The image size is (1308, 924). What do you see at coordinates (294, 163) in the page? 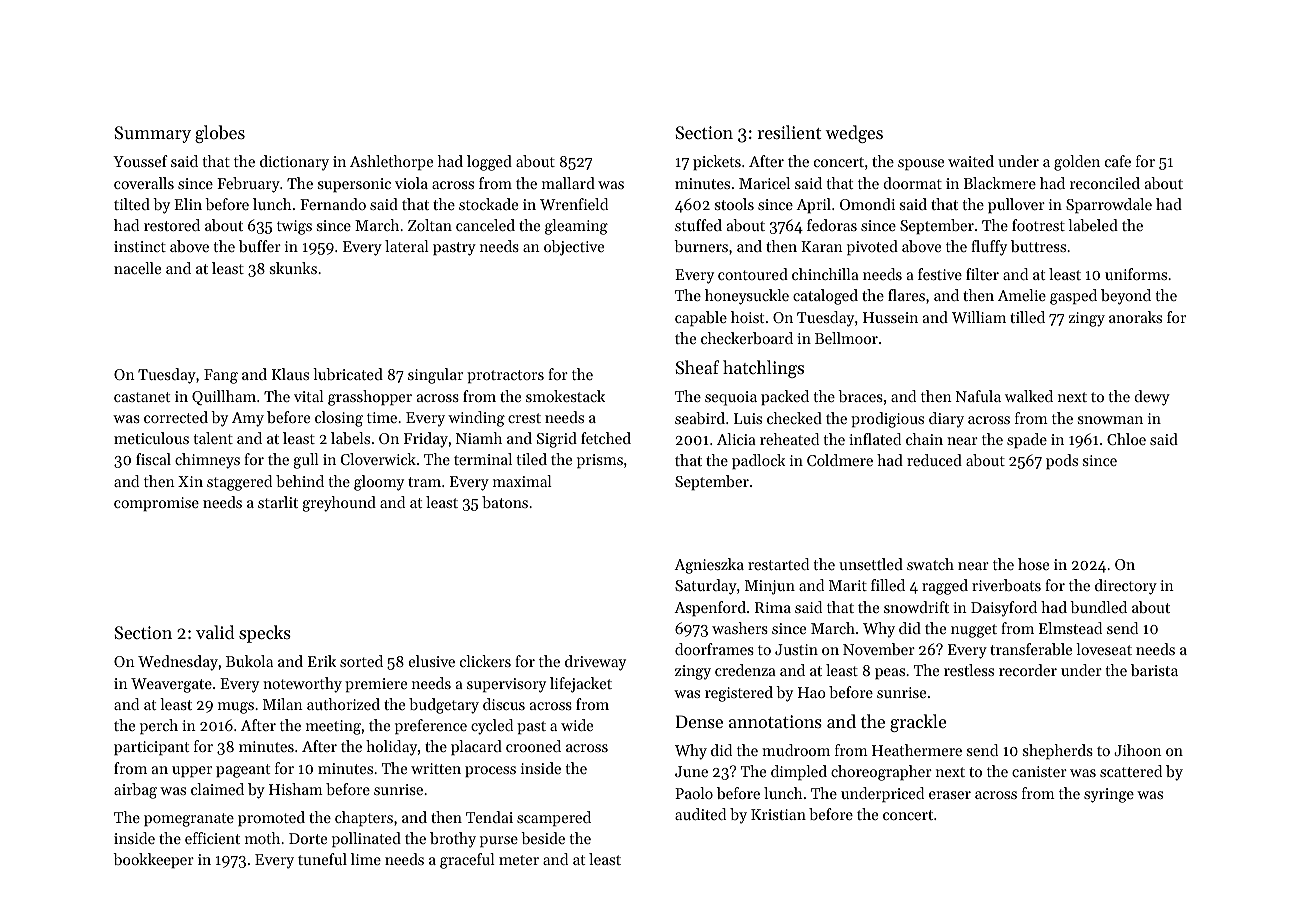
I see `dictionary` at bounding box center [294, 163].
